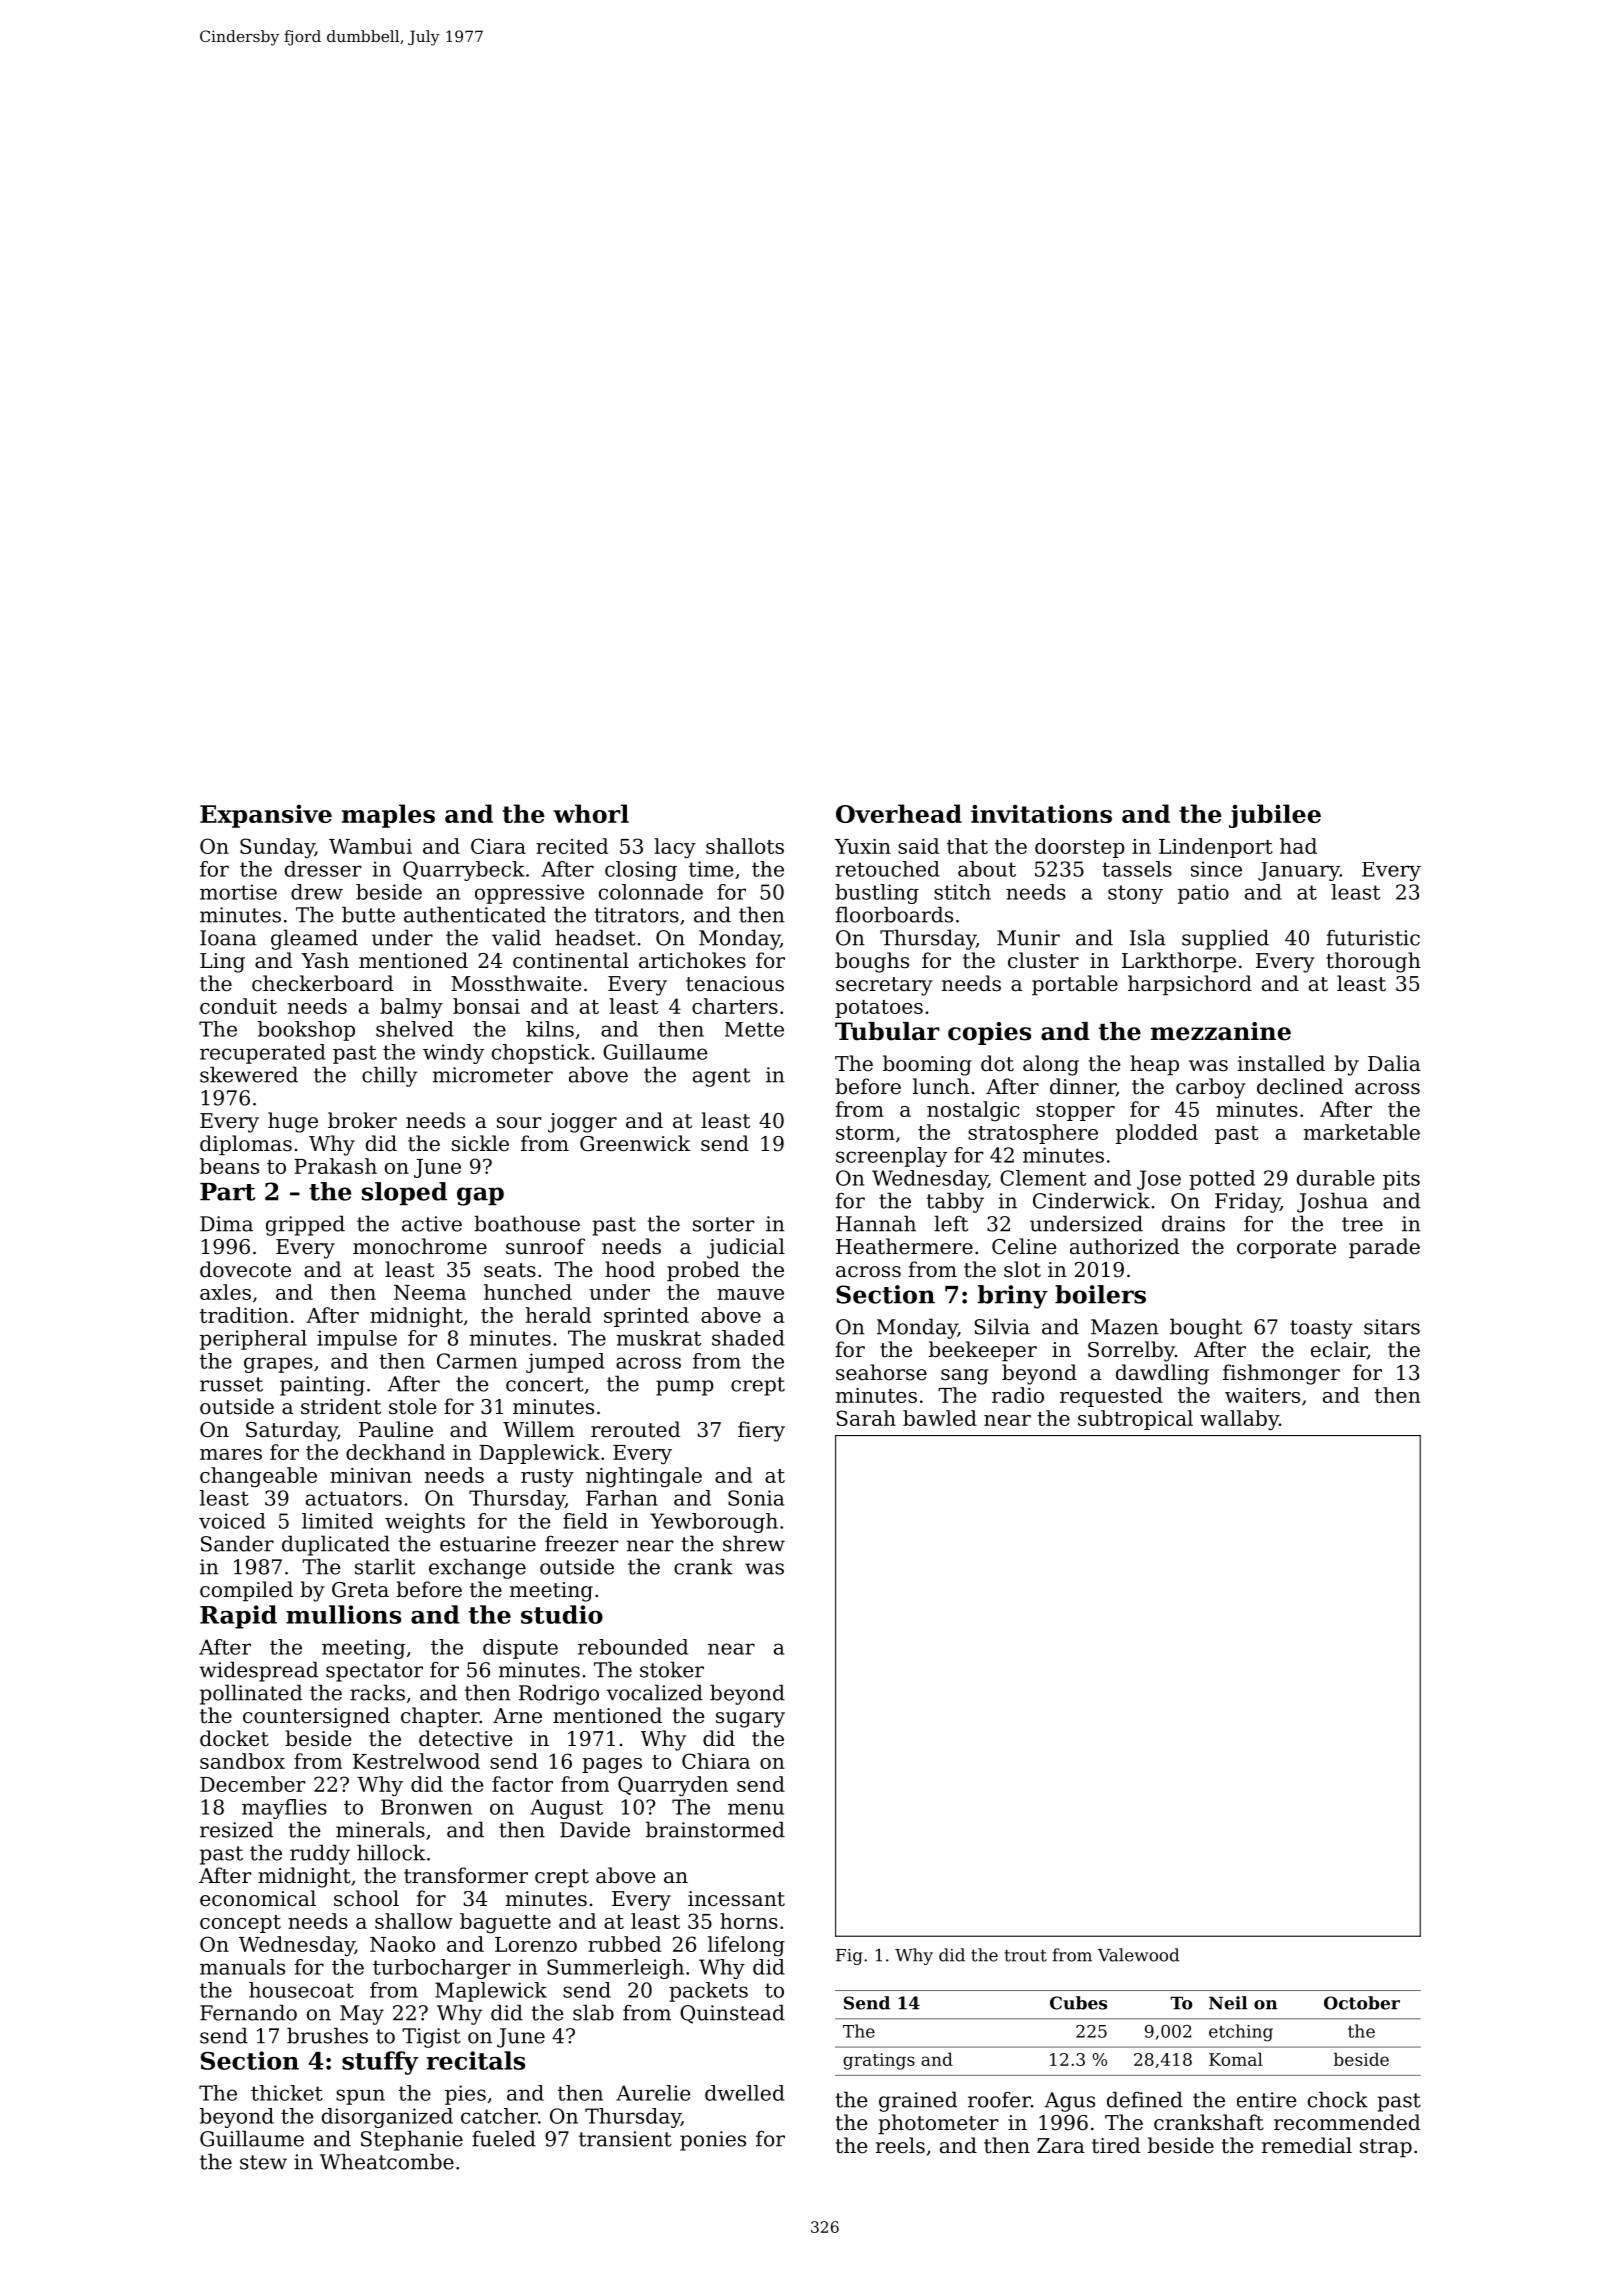 This page has width=1620, height=2292. Describe the element at coordinates (899, 813) in the page. I see `Overhead` at that location.
